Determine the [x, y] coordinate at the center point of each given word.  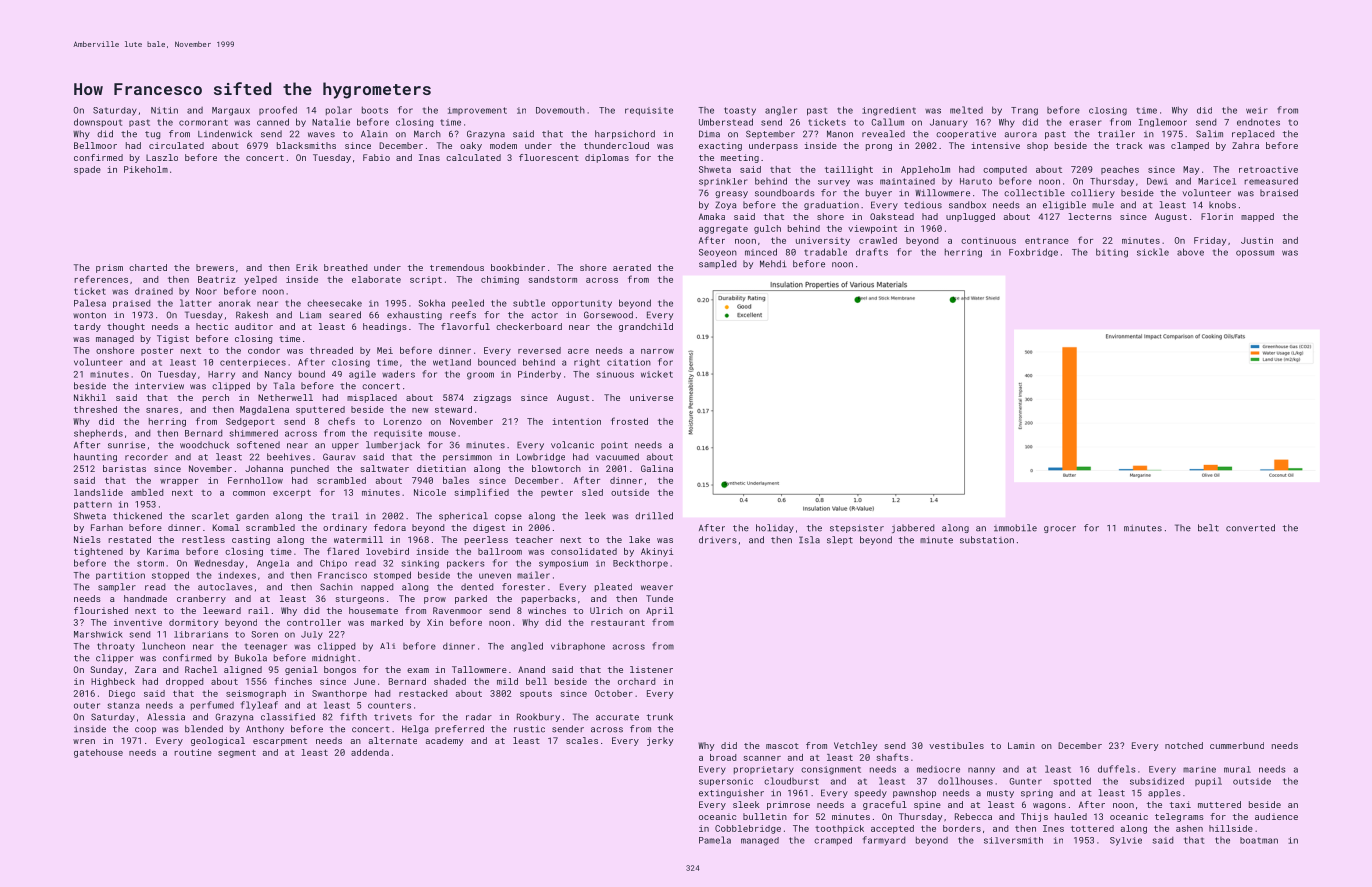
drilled [654, 516]
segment [237, 754]
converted [1250, 528]
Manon [840, 134]
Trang [1024, 111]
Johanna [264, 468]
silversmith [1013, 840]
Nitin [164, 110]
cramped [833, 841]
